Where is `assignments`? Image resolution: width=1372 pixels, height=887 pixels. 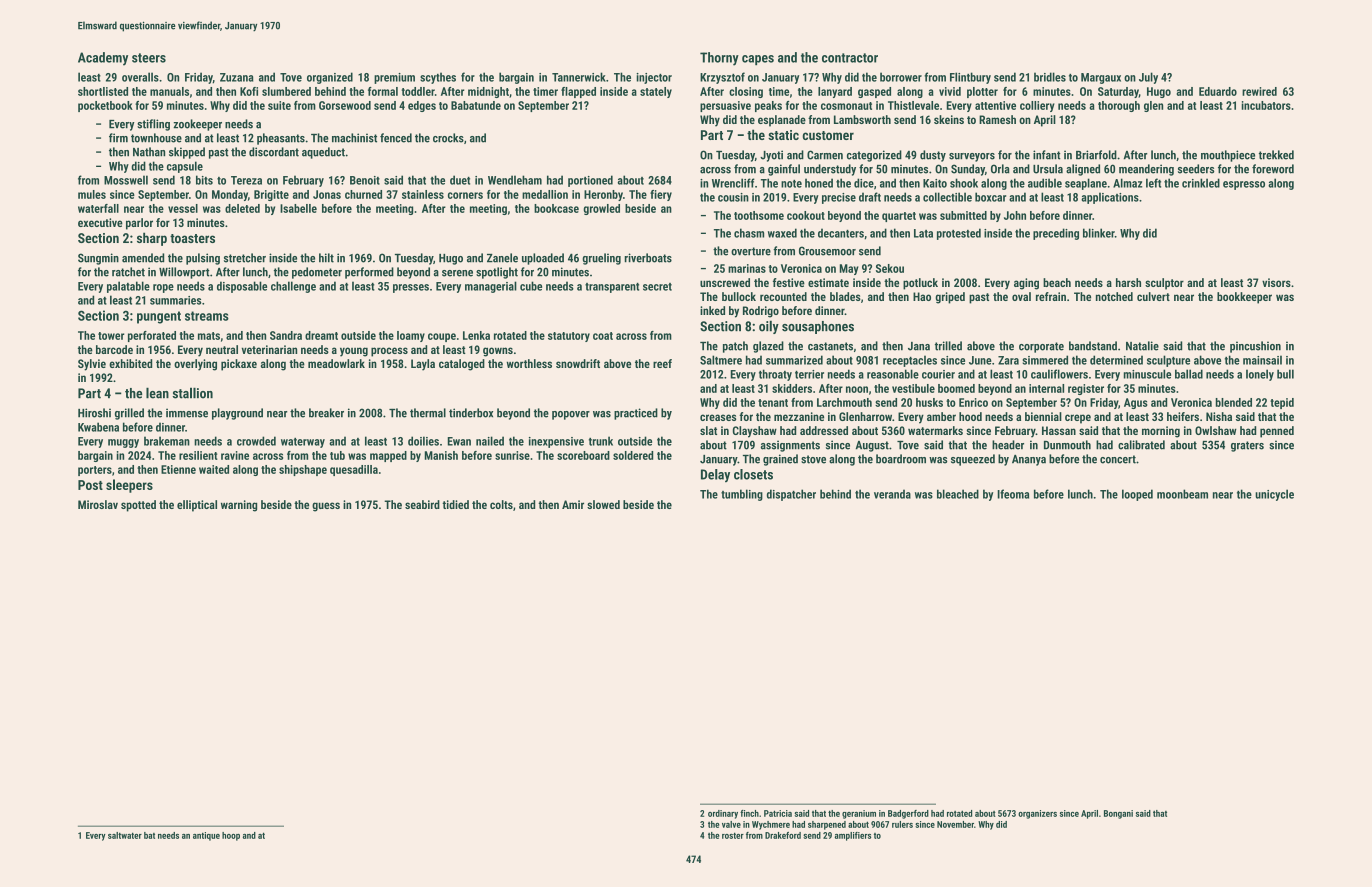 assignments is located at coordinates (790, 446).
